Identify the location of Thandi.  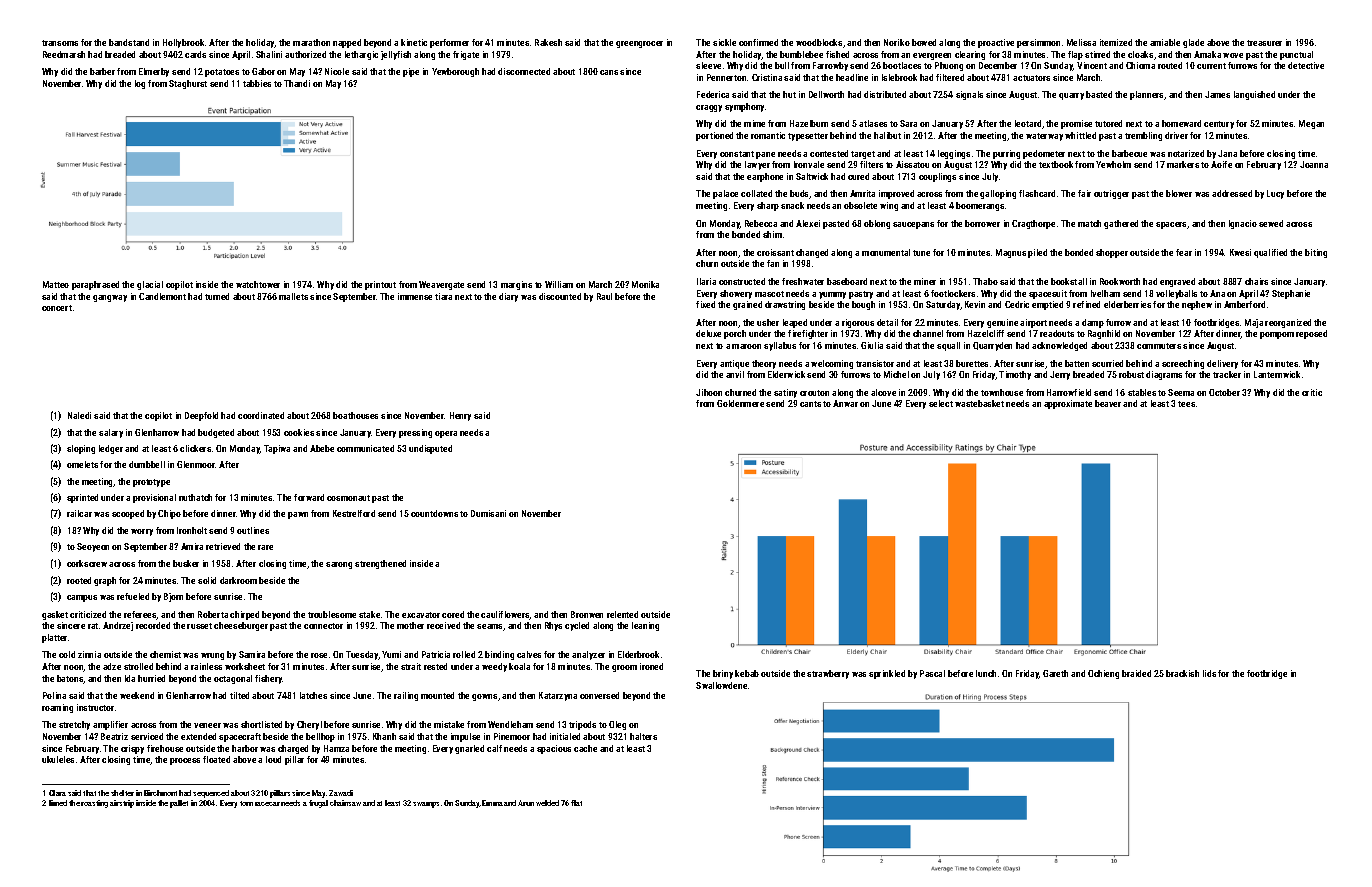
(297, 83).
